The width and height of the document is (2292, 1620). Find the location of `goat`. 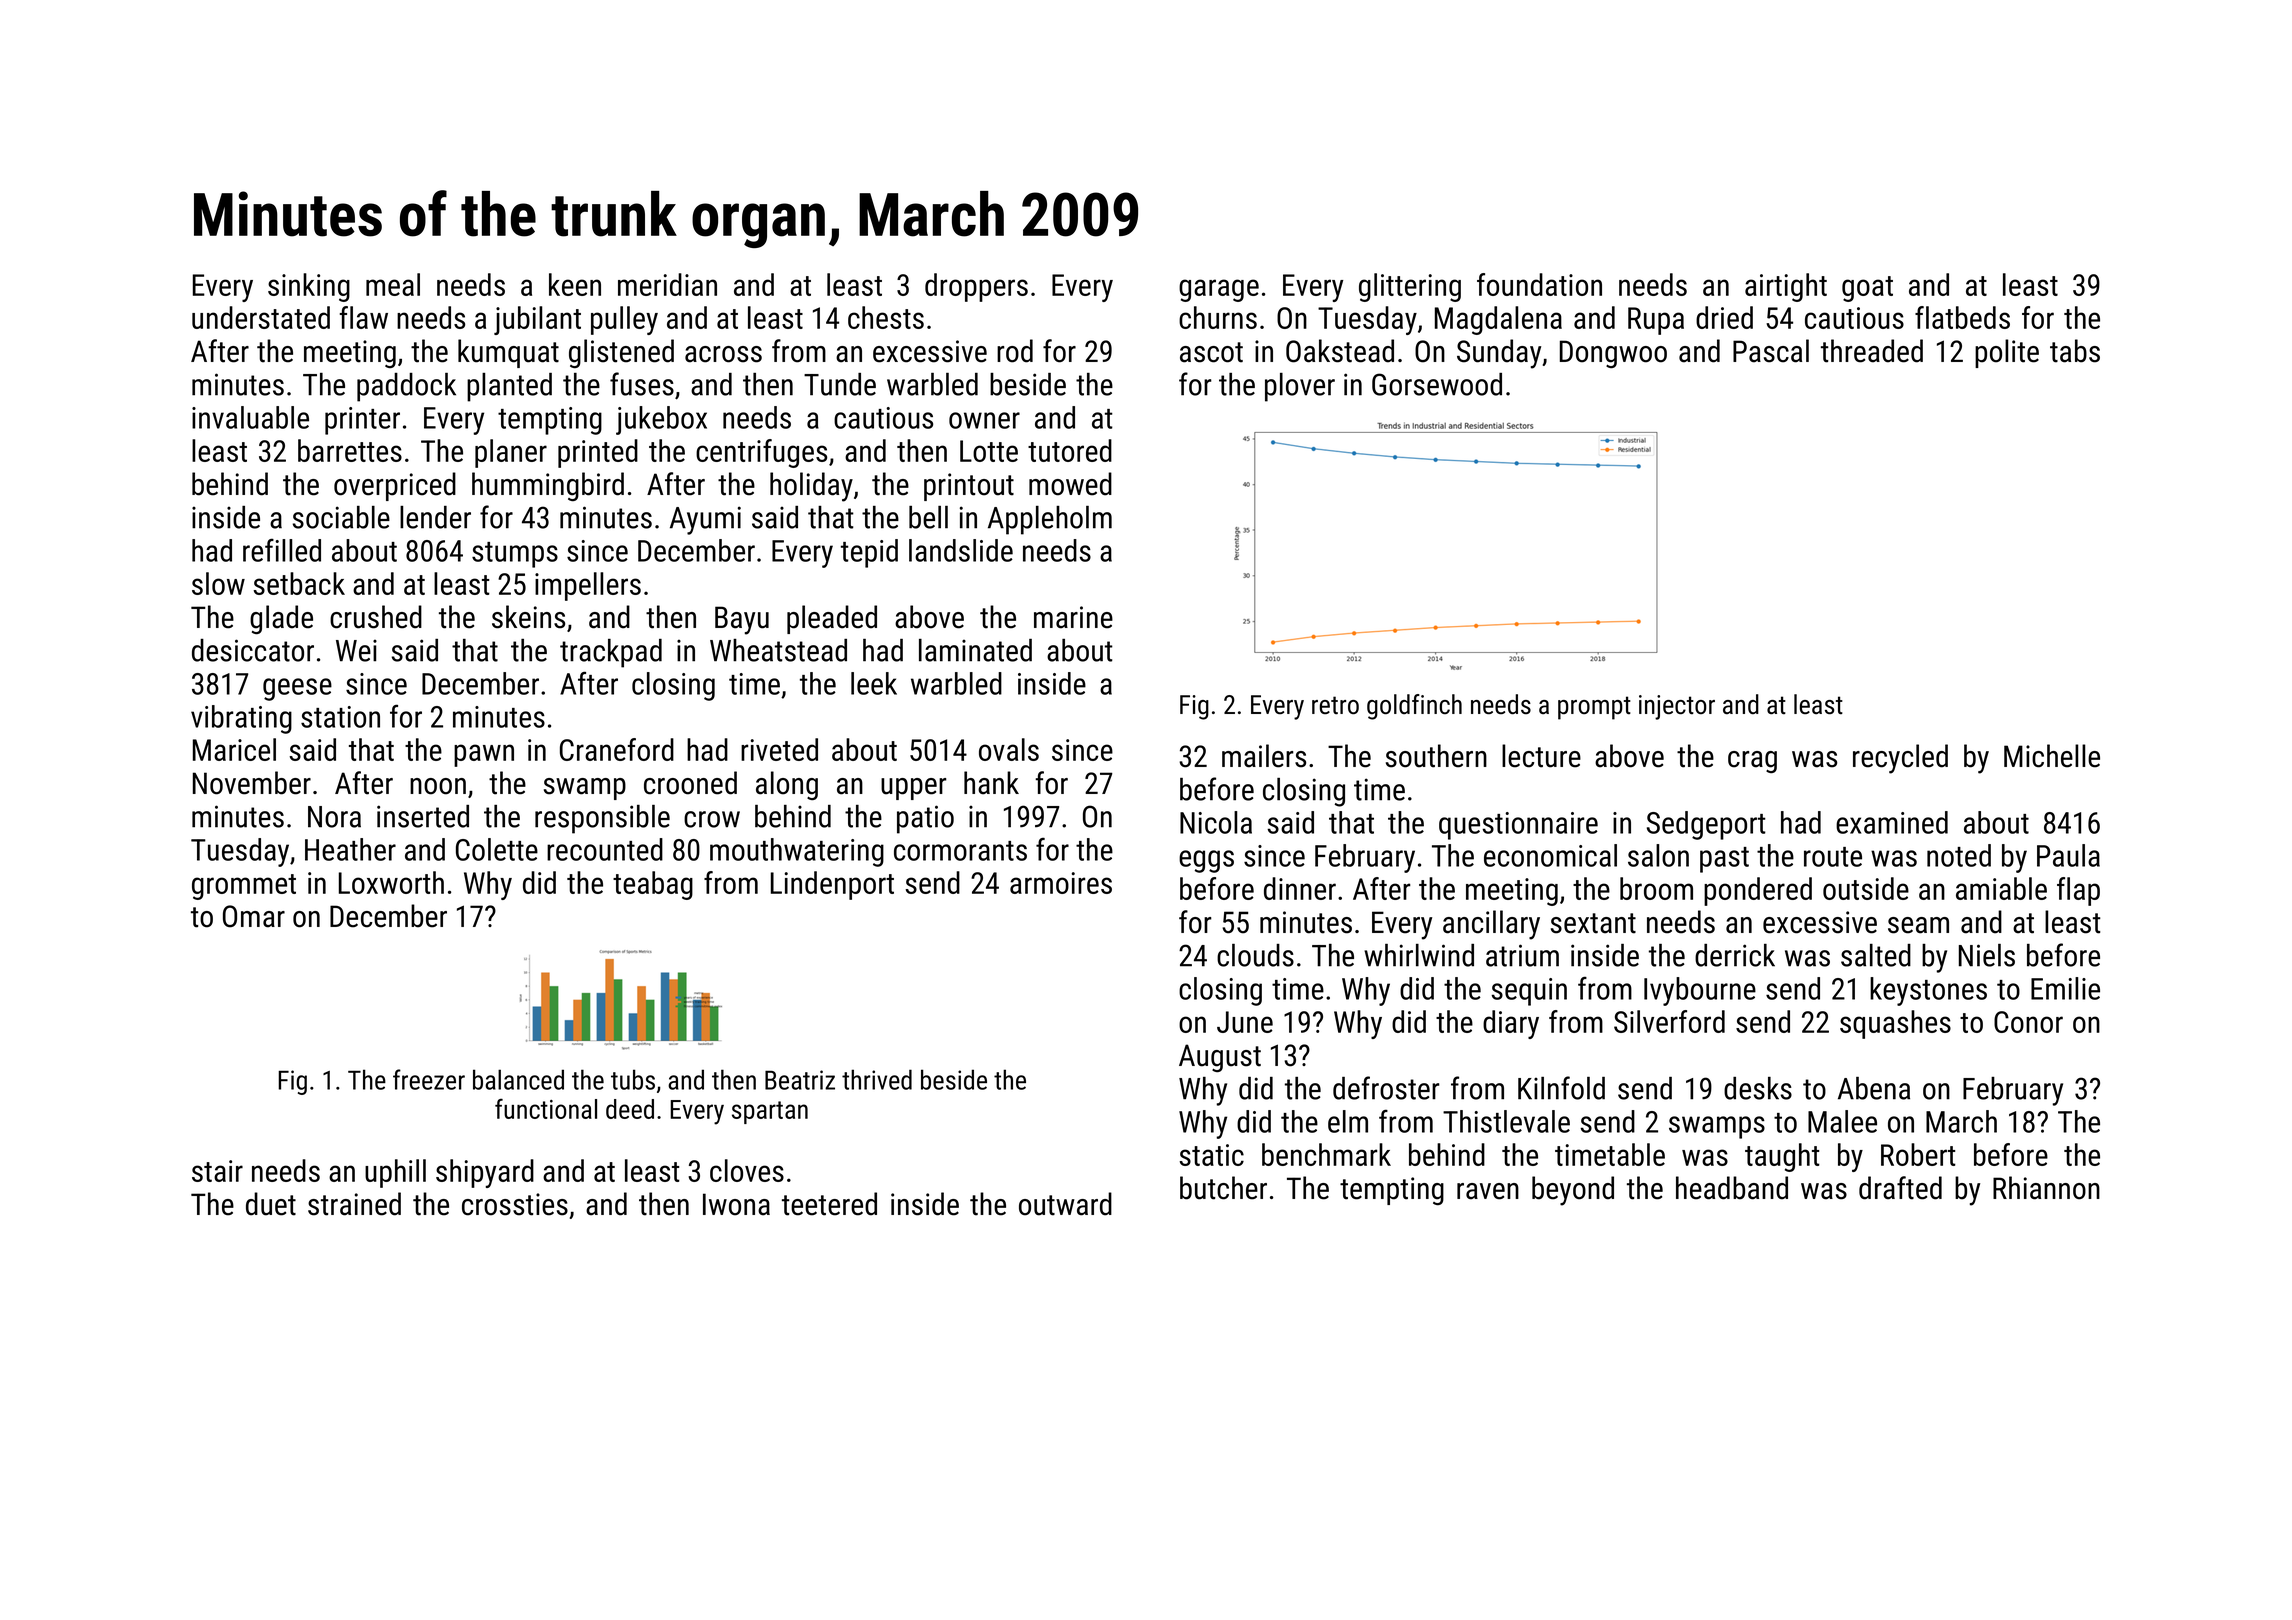

goat is located at coordinates (1867, 289).
